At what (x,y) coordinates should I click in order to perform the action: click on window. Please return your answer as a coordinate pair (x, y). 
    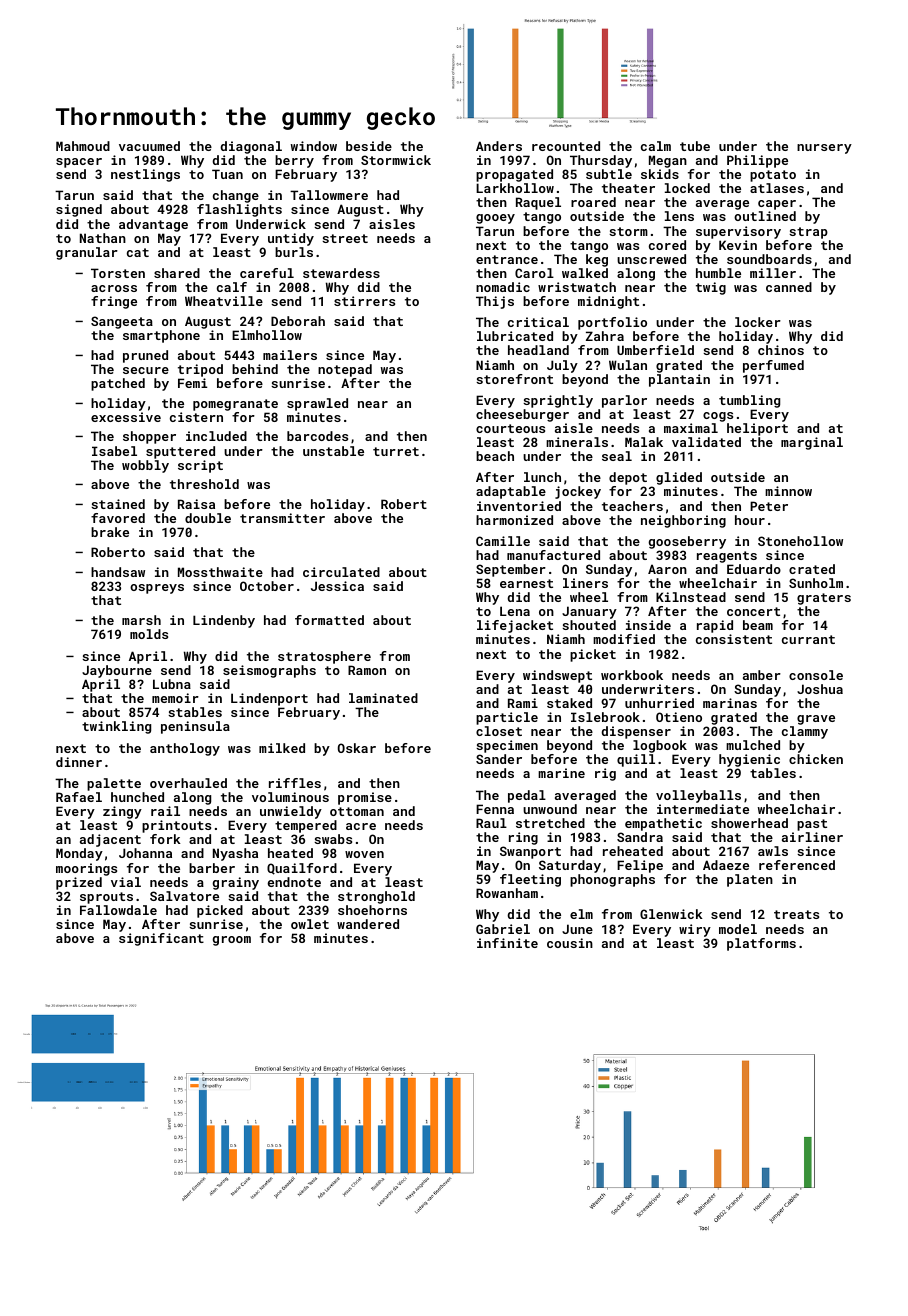
    Looking at the image, I should click on (314, 146).
